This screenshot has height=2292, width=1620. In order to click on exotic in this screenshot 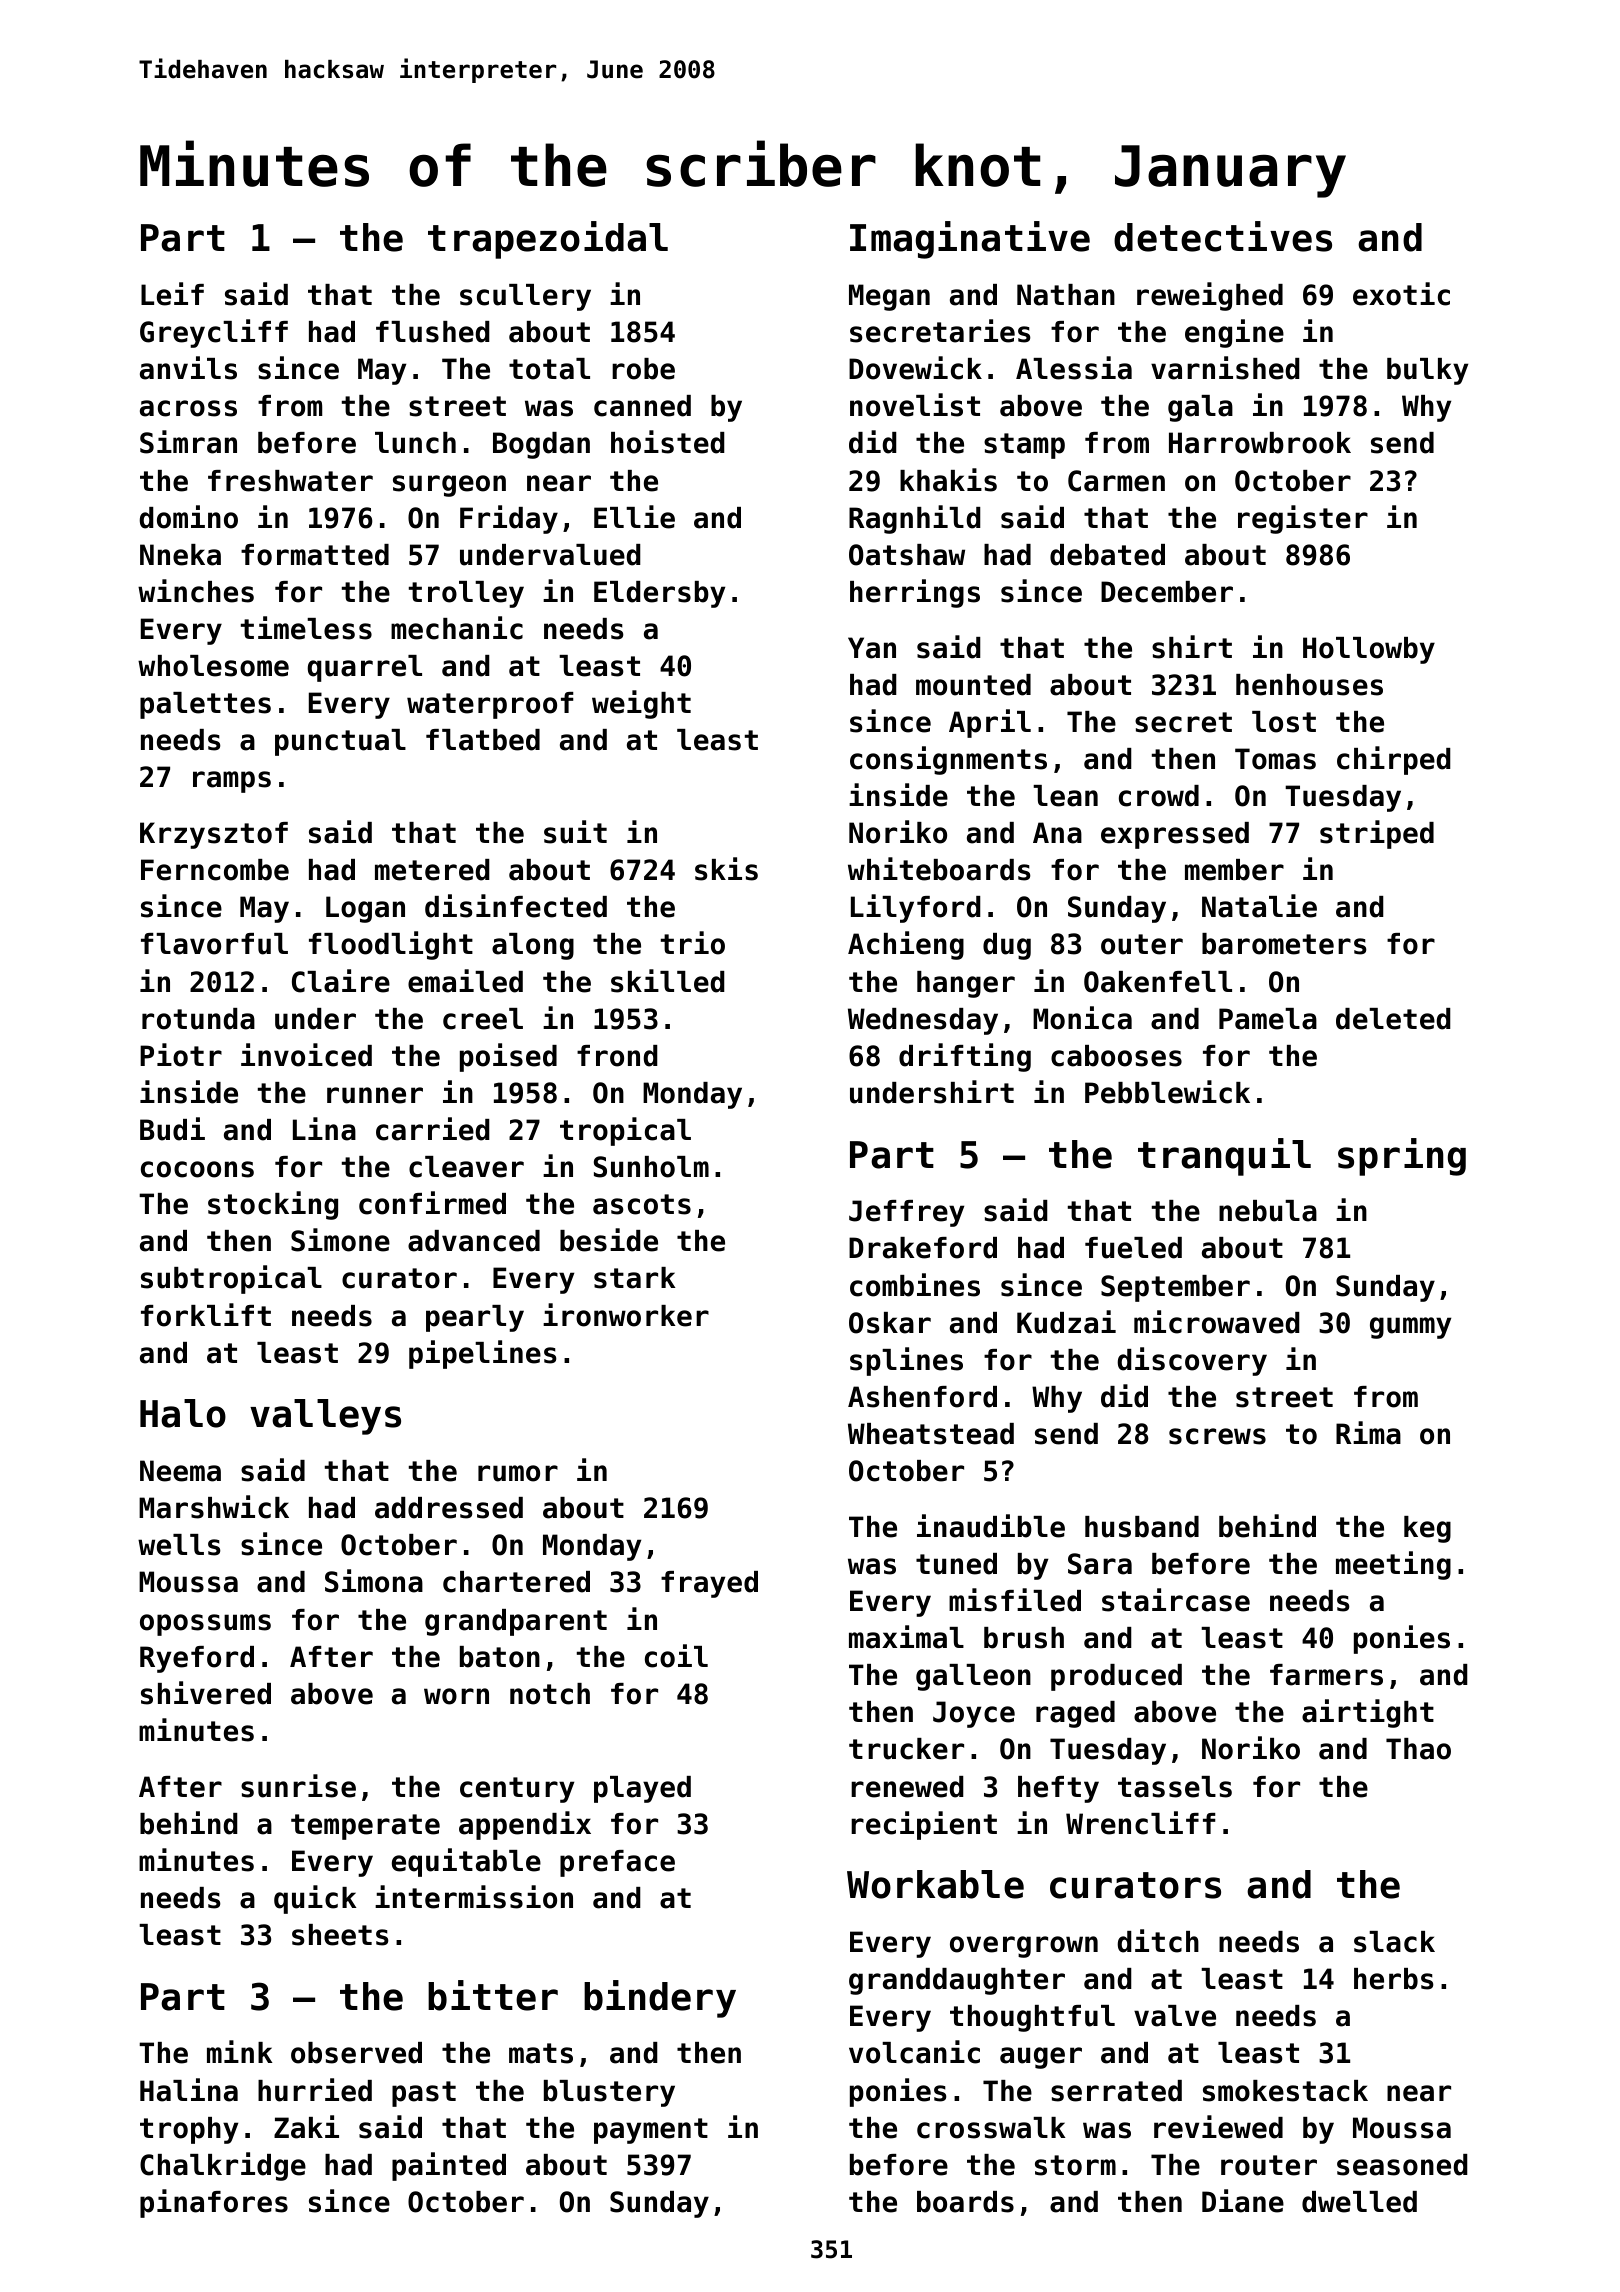, I will do `click(1401, 294)`.
